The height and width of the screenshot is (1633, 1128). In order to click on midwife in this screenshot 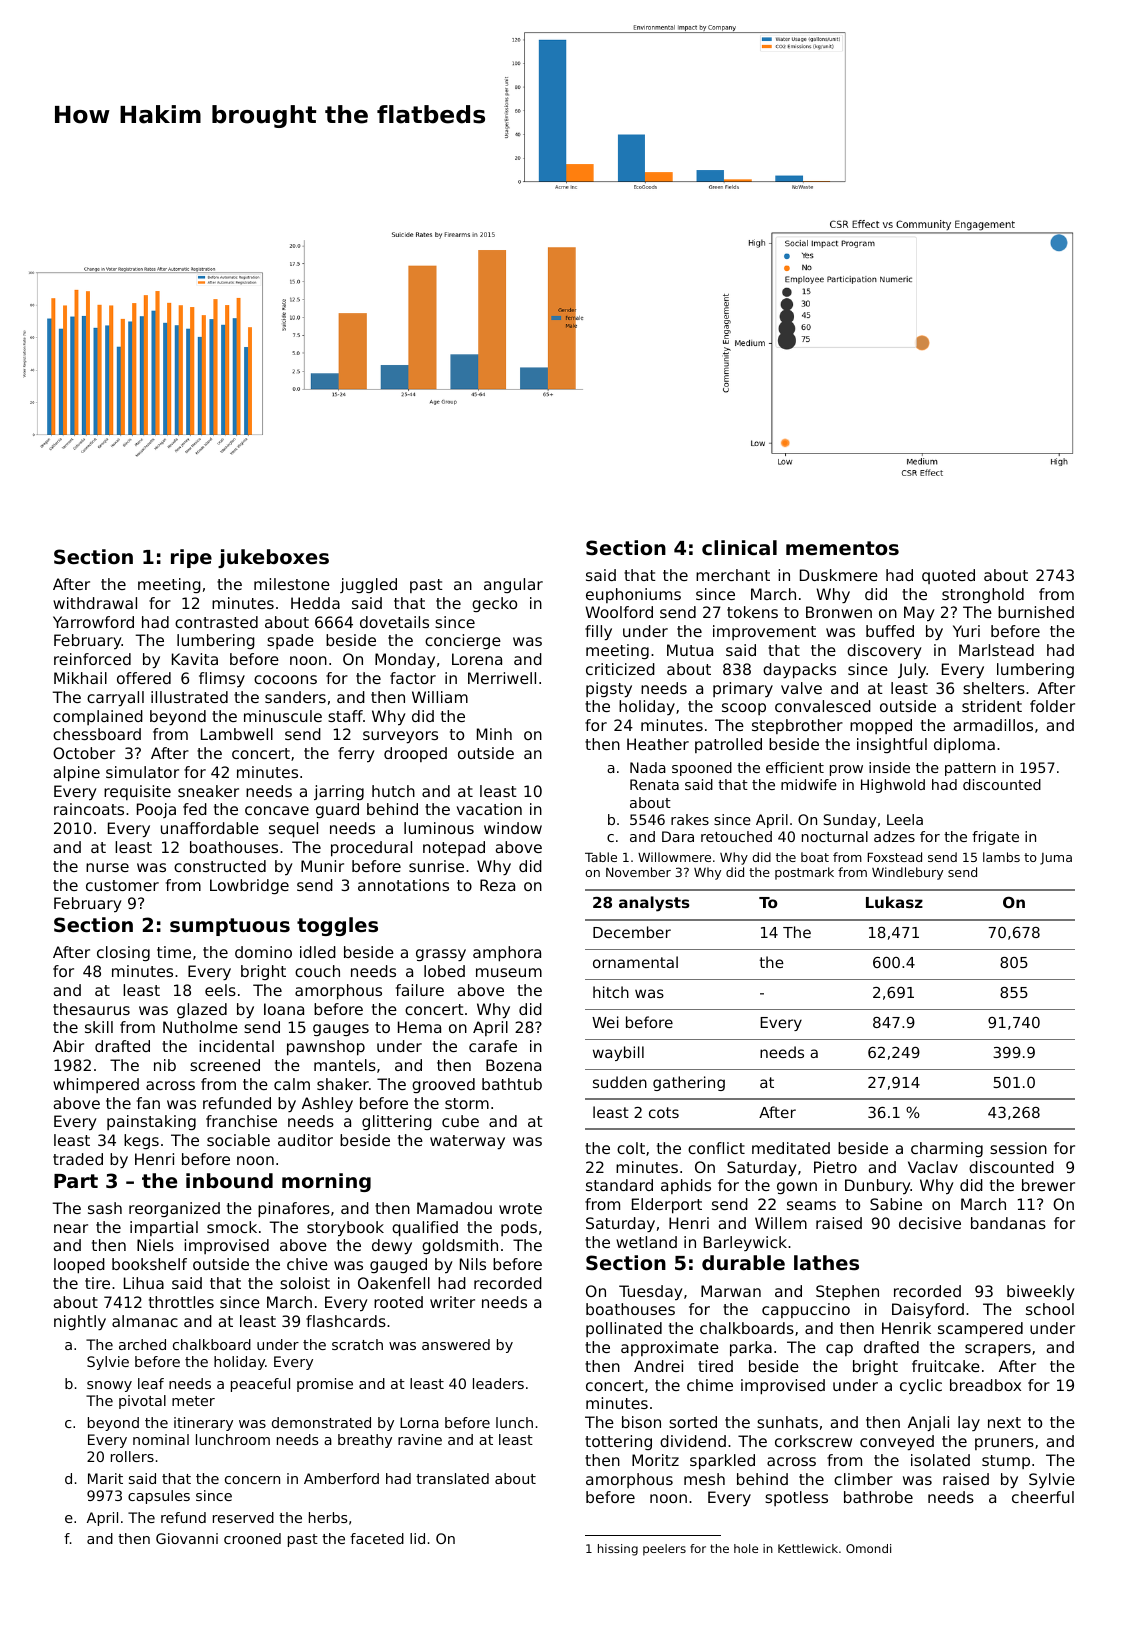, I will do `click(809, 784)`.
